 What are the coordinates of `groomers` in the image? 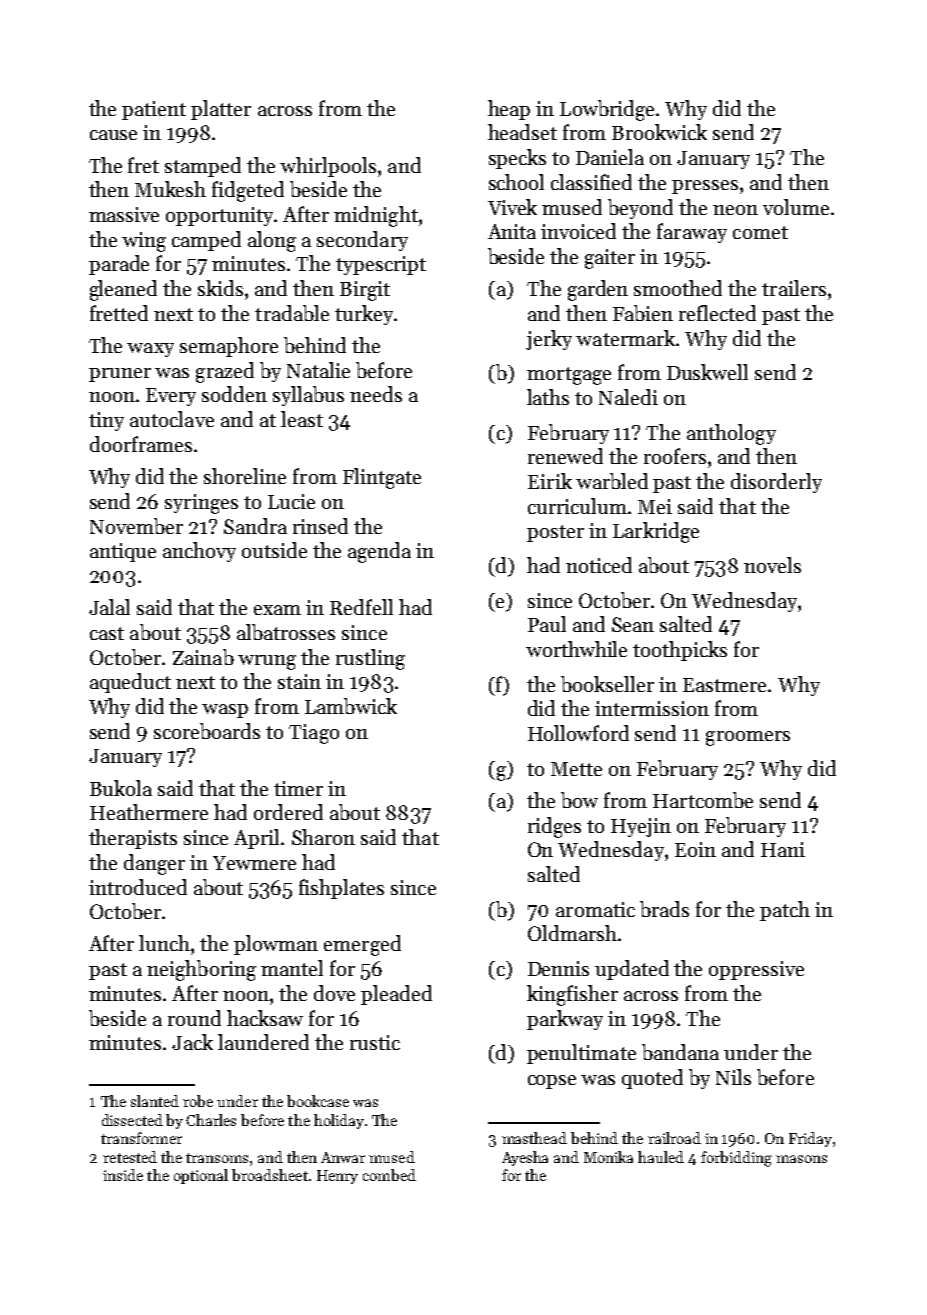 It's located at (748, 738).
